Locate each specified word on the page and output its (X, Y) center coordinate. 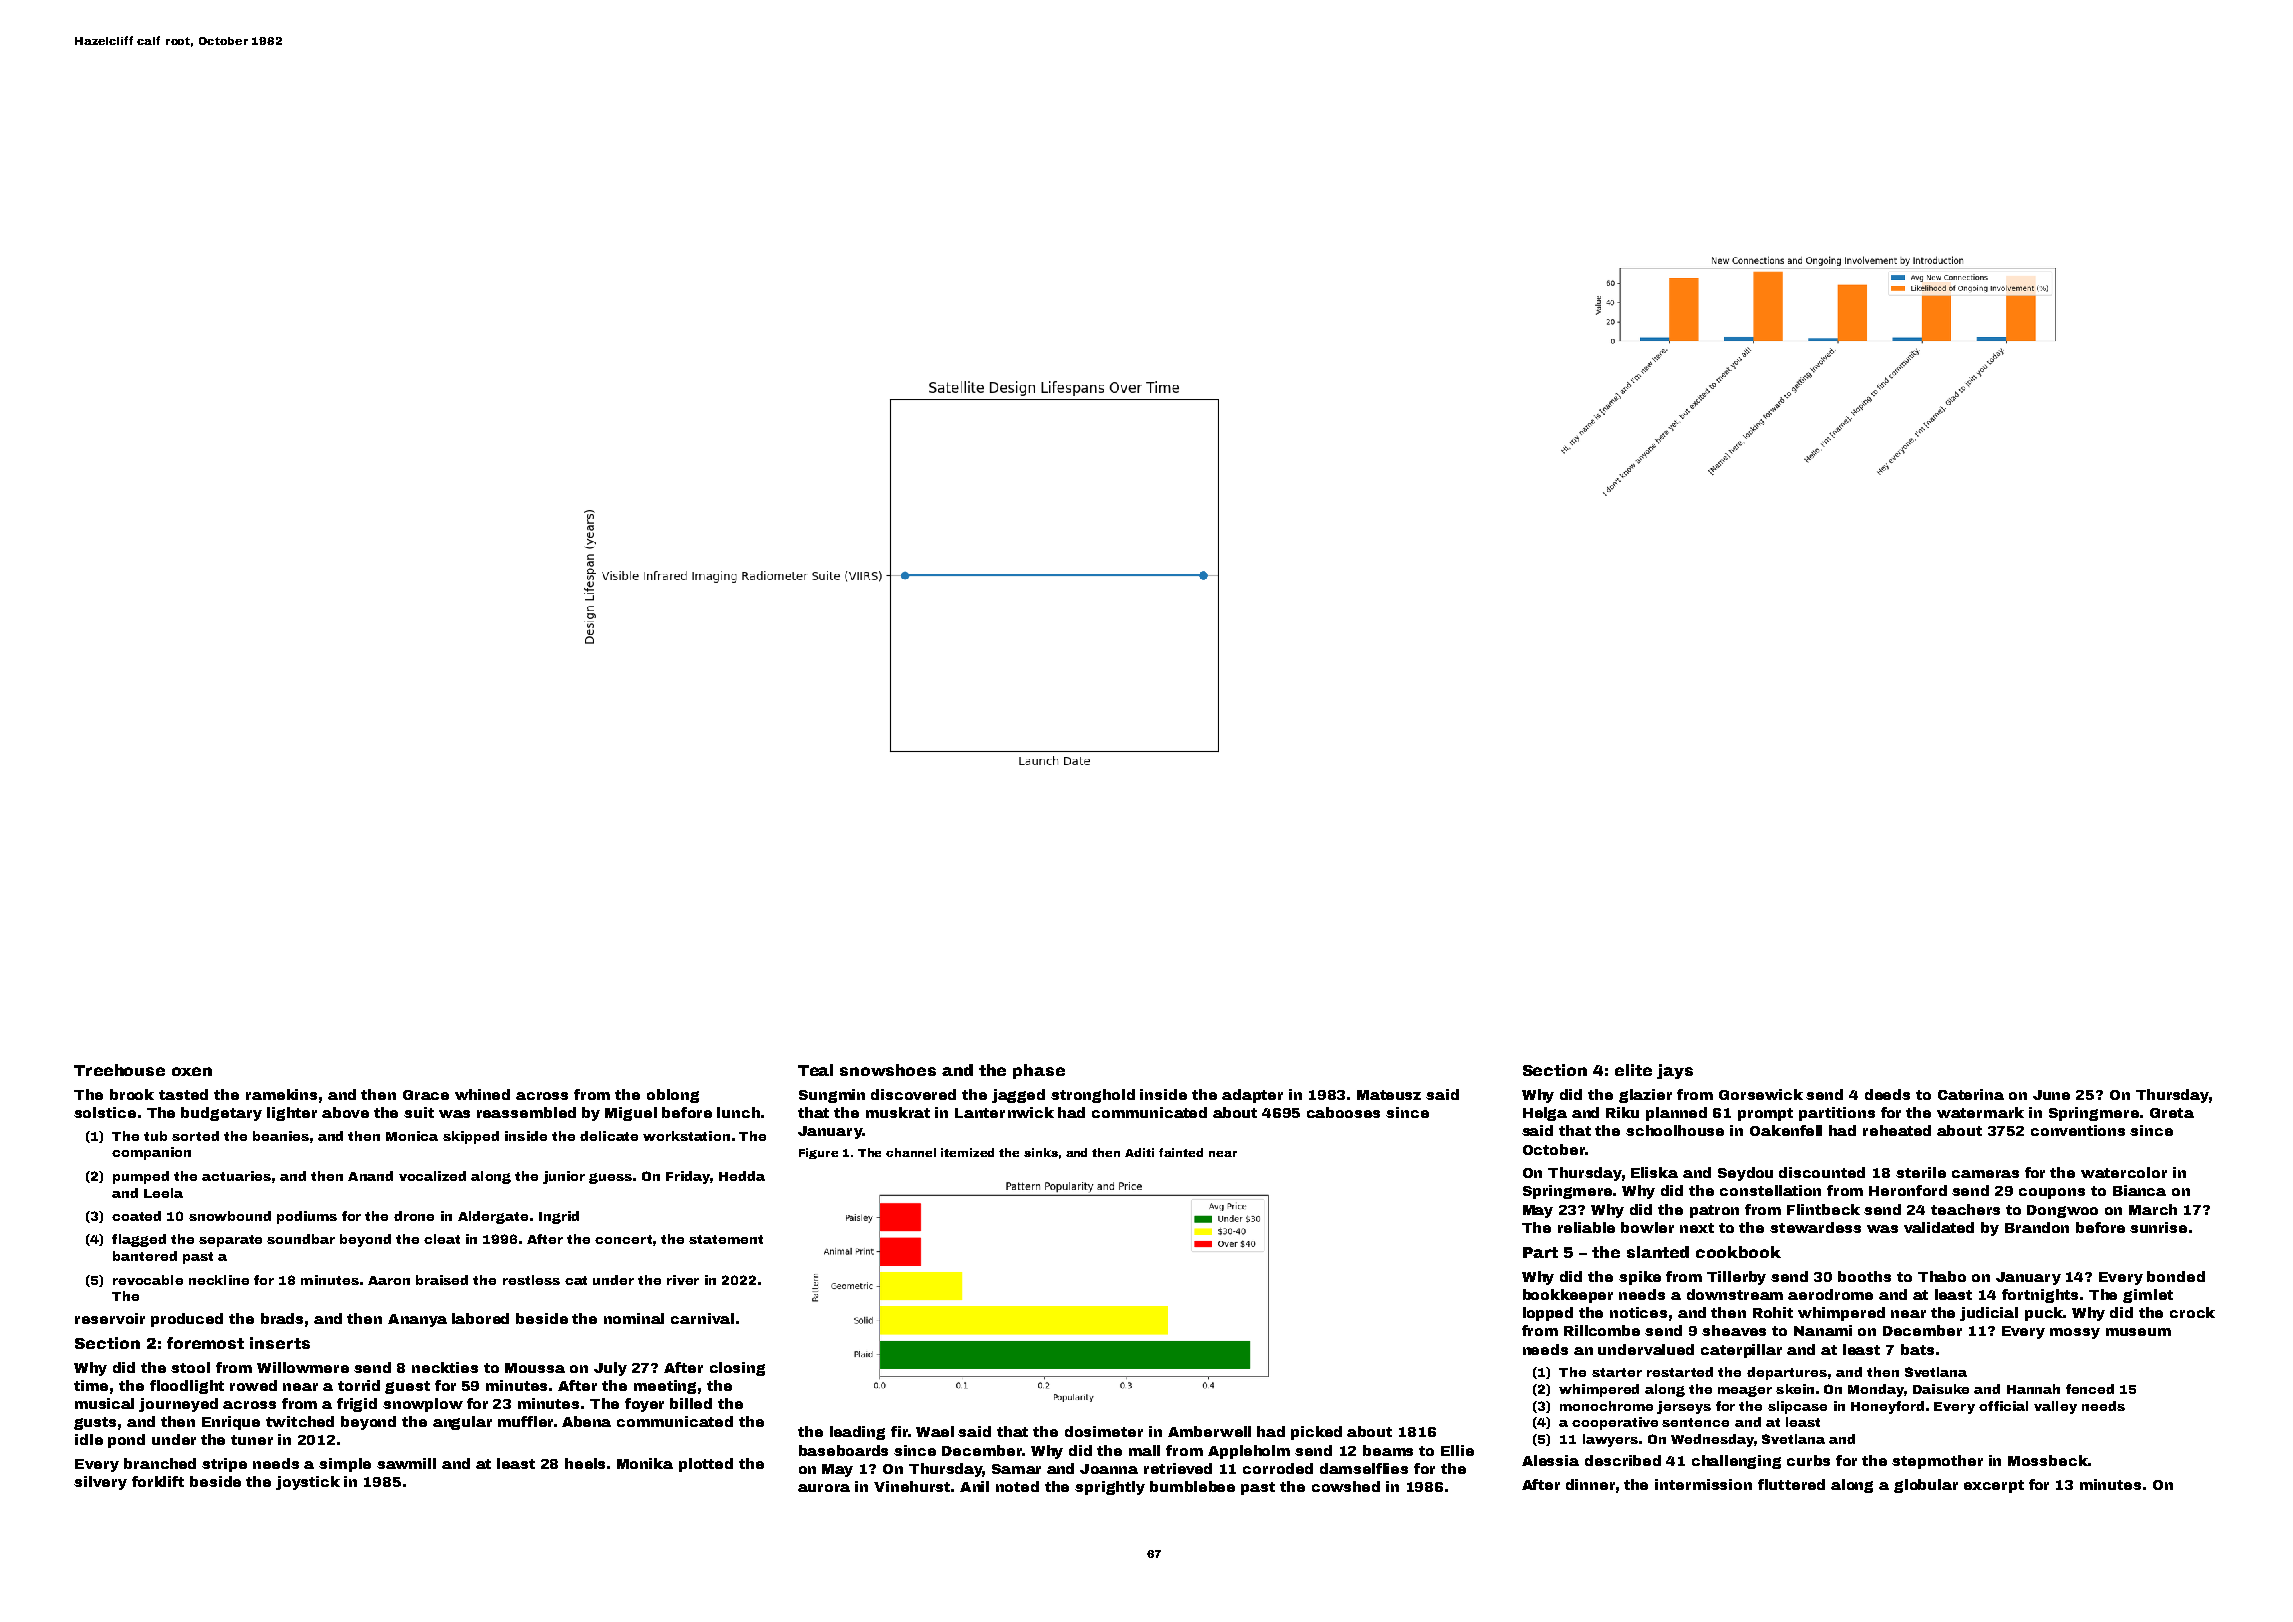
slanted (1658, 1252)
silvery (100, 1483)
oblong (673, 1096)
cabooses (1343, 1112)
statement (726, 1239)
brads (282, 1318)
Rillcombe (1602, 1330)
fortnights (2040, 1296)
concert (623, 1239)
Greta (2172, 1113)
